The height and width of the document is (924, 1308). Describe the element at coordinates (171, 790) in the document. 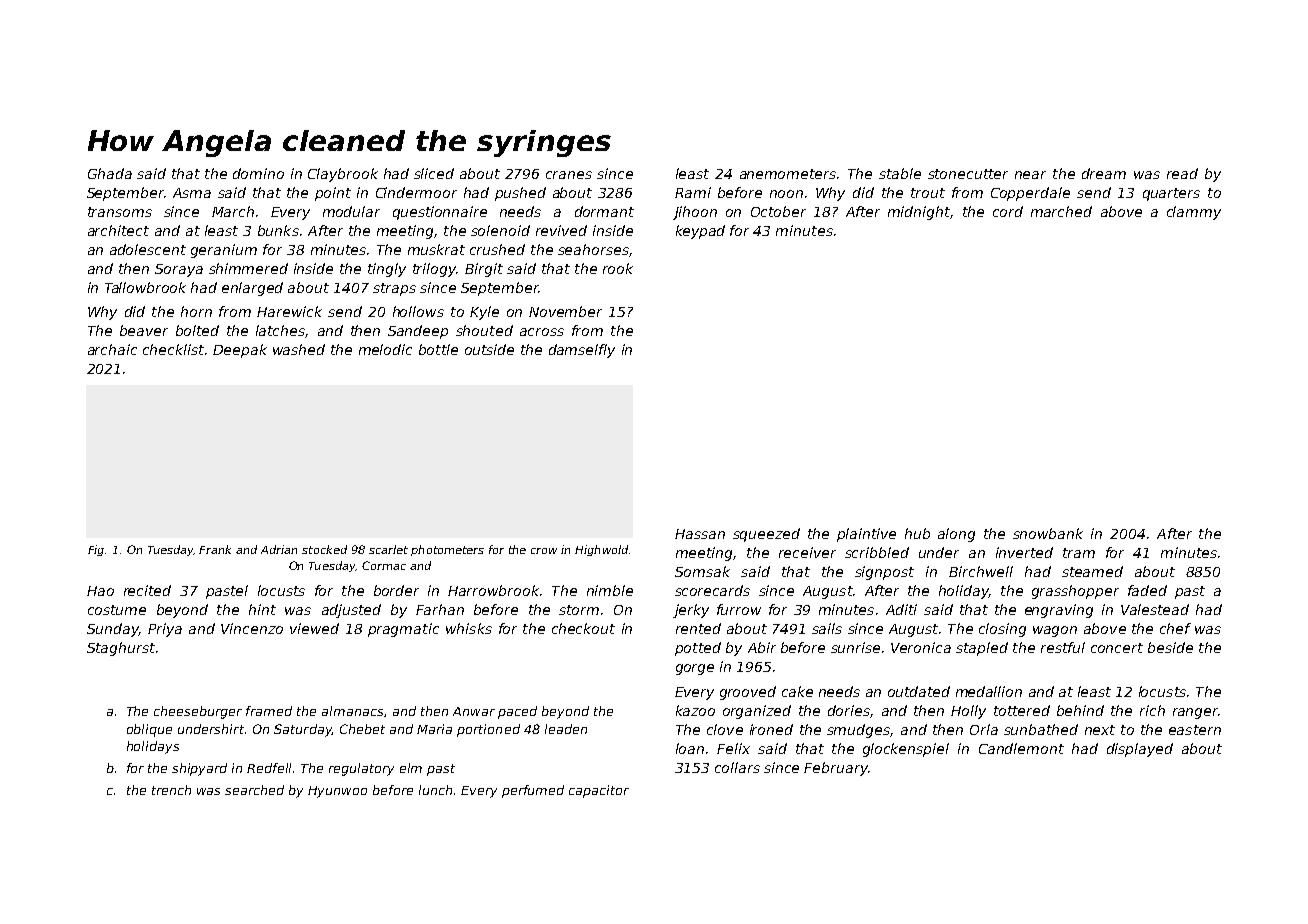

I see `trench` at that location.
